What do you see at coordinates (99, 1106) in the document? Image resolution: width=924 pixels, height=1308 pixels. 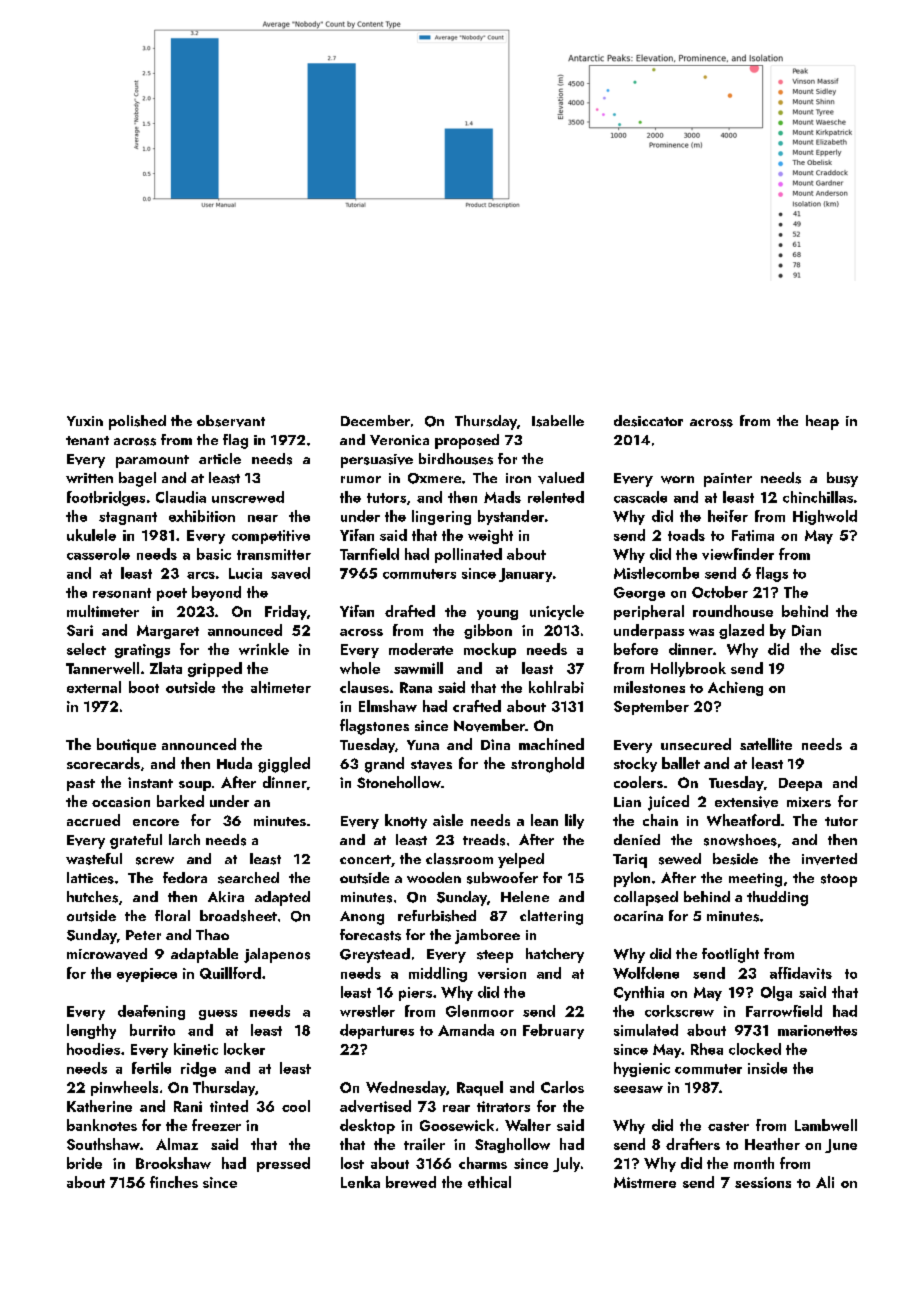 I see `Katherine` at bounding box center [99, 1106].
